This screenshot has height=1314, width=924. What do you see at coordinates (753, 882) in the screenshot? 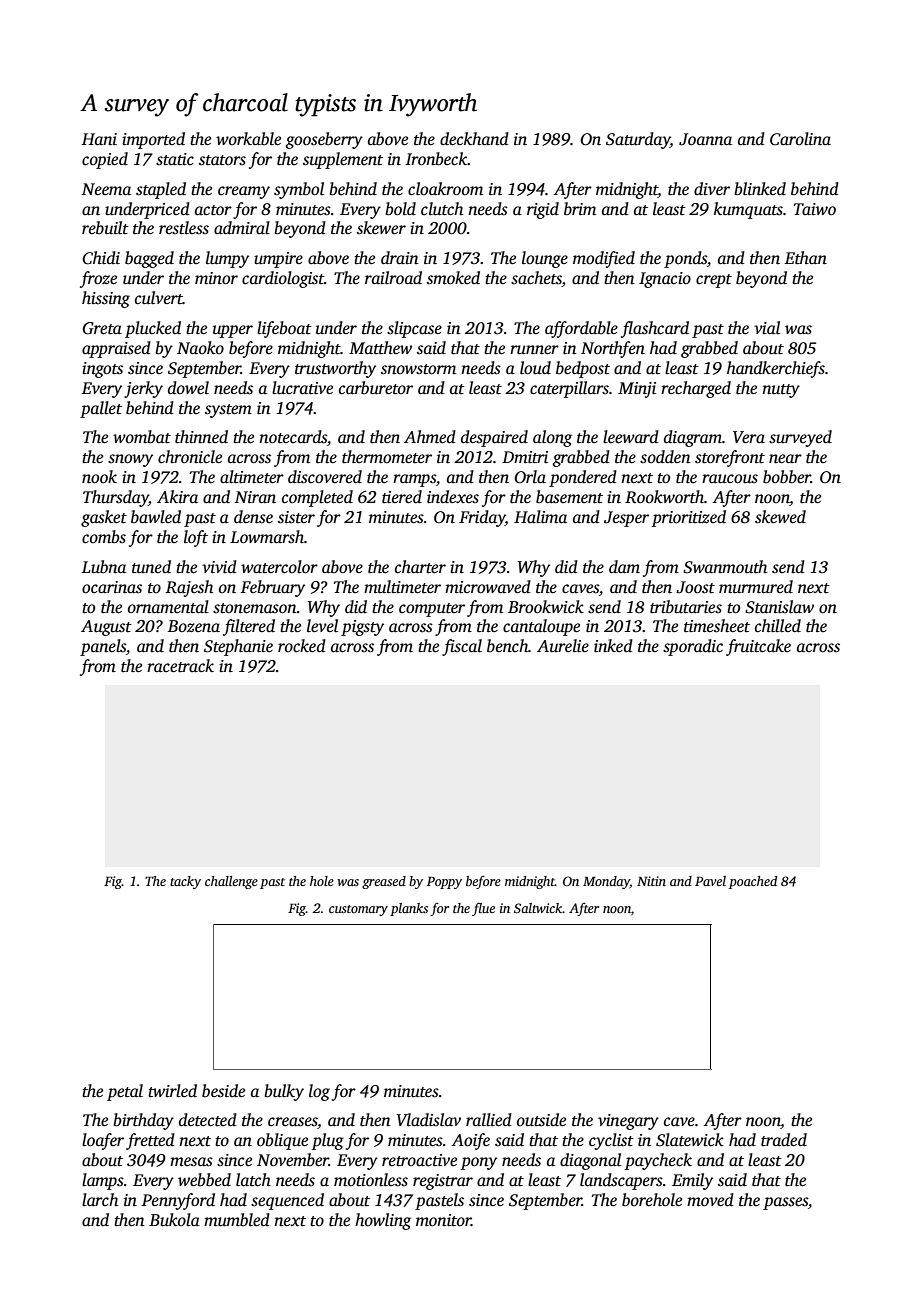
I see `poached` at bounding box center [753, 882].
